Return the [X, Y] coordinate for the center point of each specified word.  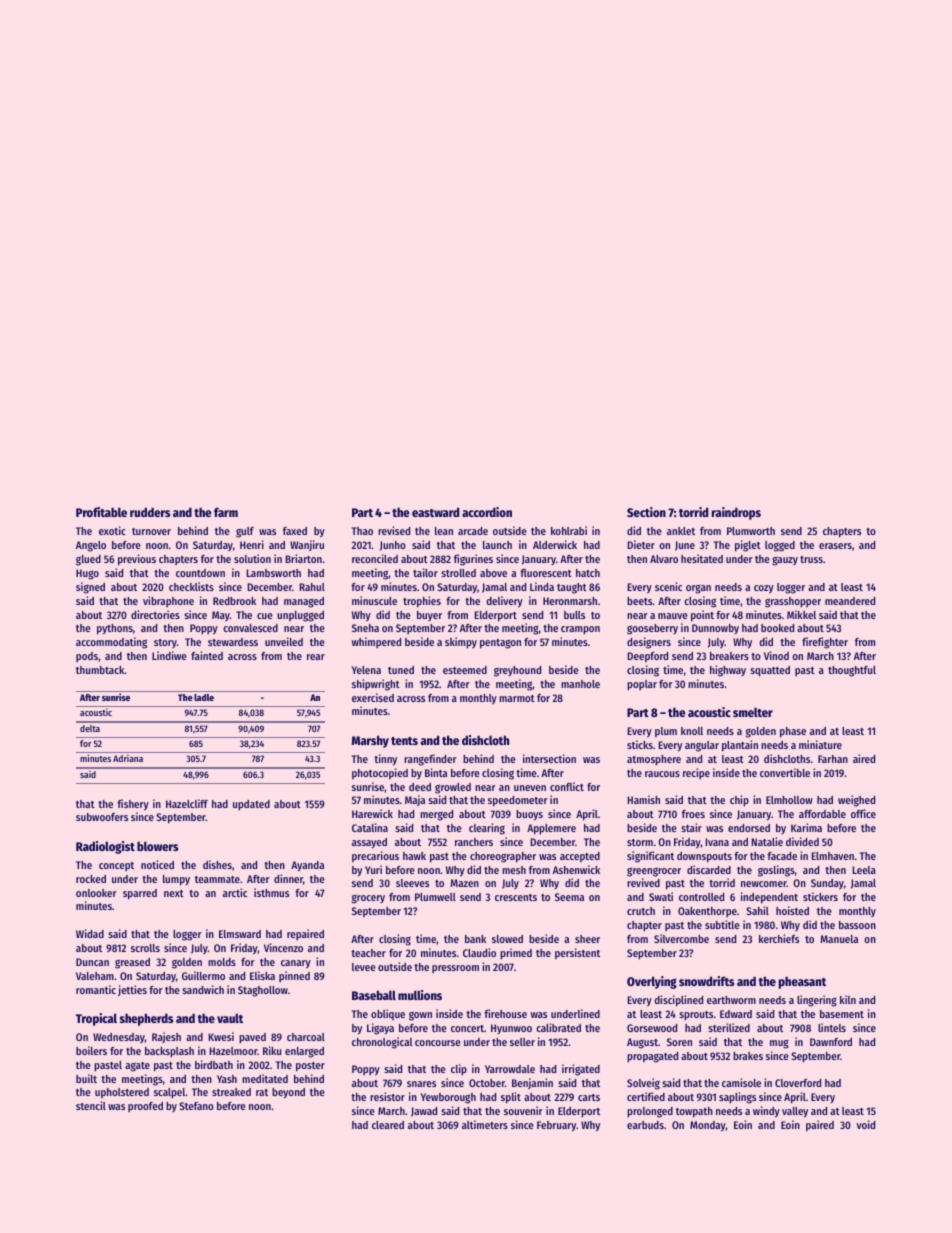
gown [420, 1016]
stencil [91, 1105]
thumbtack [100, 670]
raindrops [736, 513]
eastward [435, 512]
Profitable [101, 512]
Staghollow [263, 991]
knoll [692, 731]
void [865, 1124]
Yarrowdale [510, 1069]
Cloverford [798, 1083]
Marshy [370, 741]
